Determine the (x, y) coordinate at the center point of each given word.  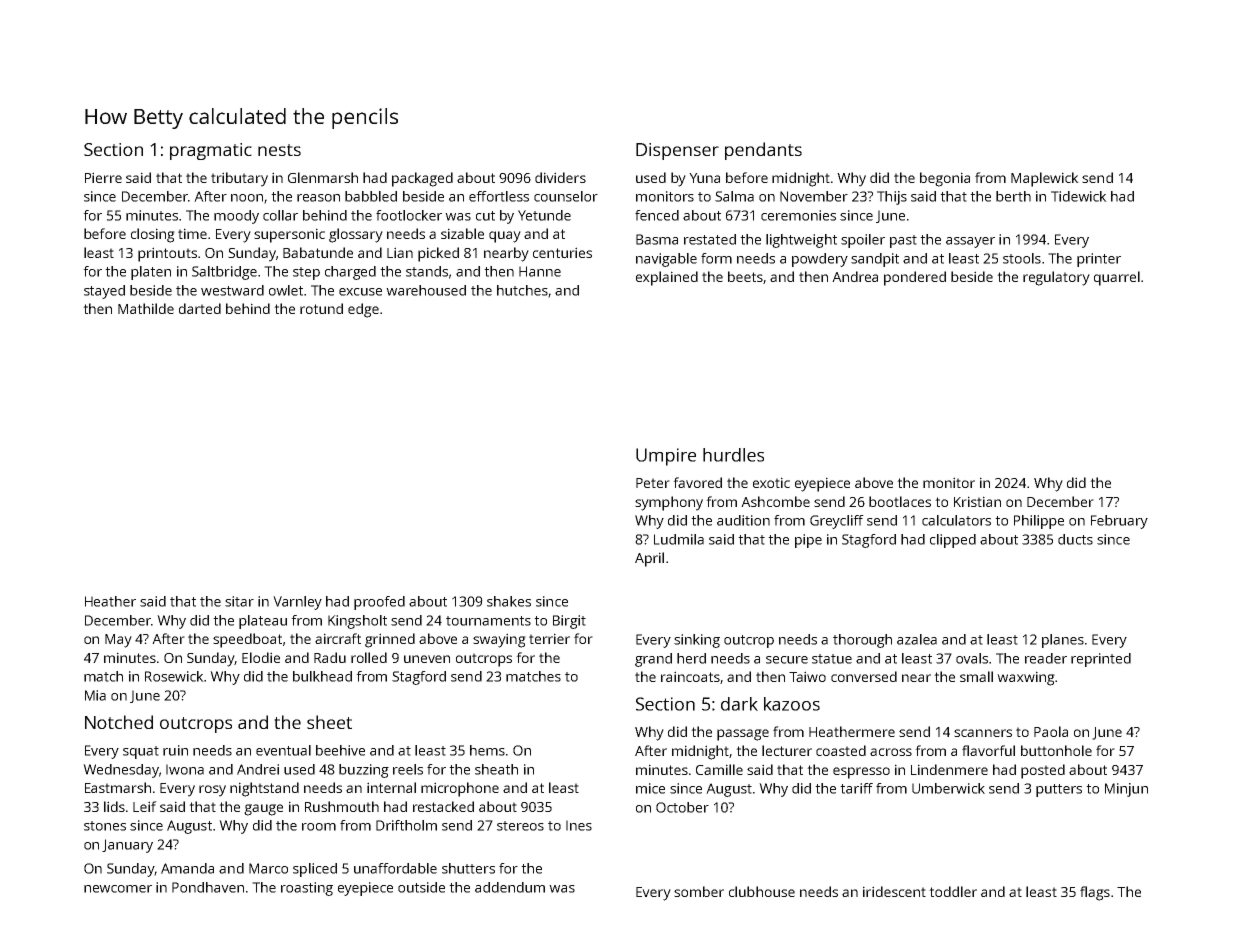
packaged (422, 179)
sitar (239, 601)
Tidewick (1079, 196)
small (976, 676)
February (1119, 522)
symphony (669, 503)
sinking (697, 641)
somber (699, 891)
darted (200, 308)
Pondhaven (208, 887)
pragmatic (211, 151)
